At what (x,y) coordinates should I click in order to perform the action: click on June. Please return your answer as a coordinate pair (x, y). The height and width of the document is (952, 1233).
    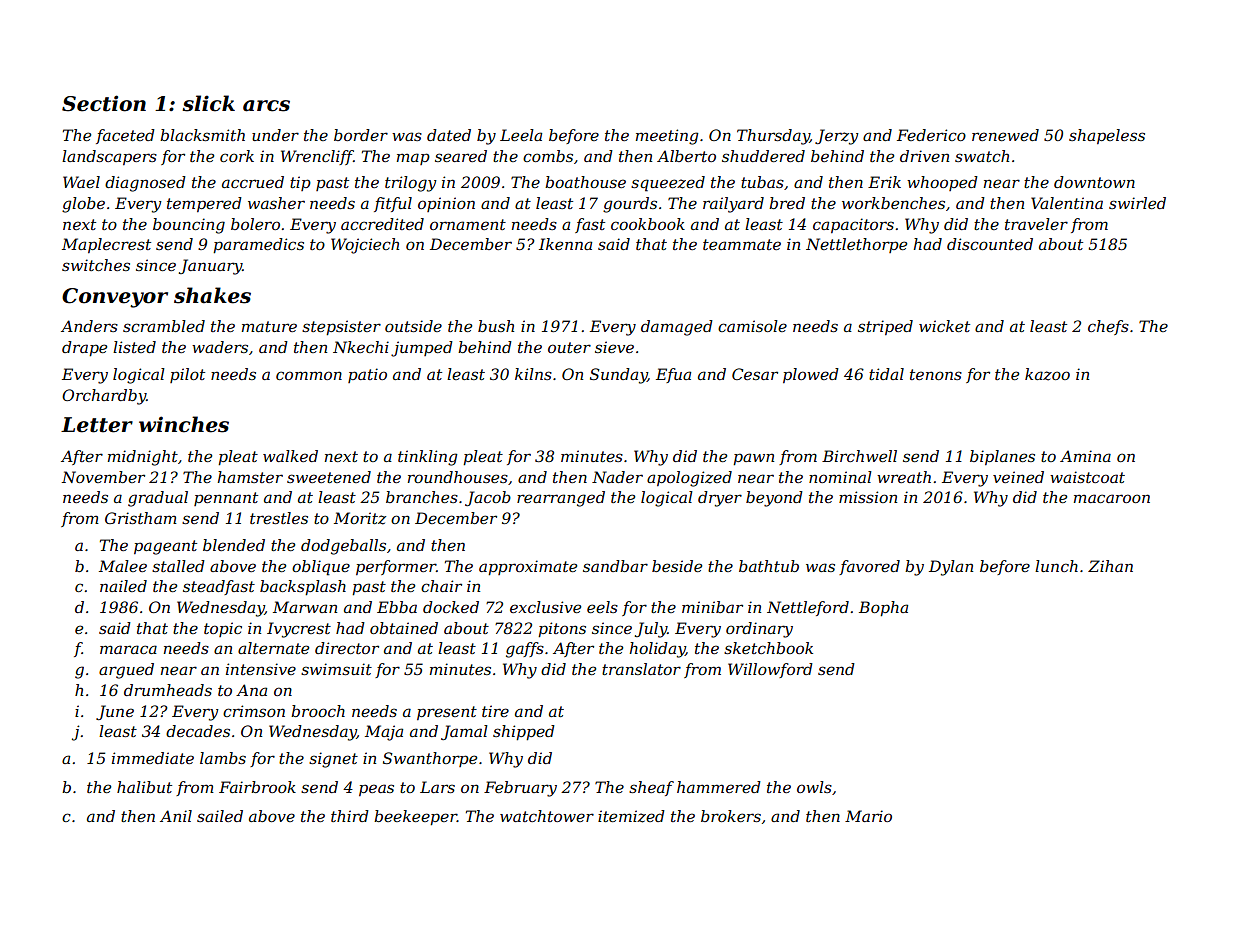
    Looking at the image, I should click on (115, 712).
